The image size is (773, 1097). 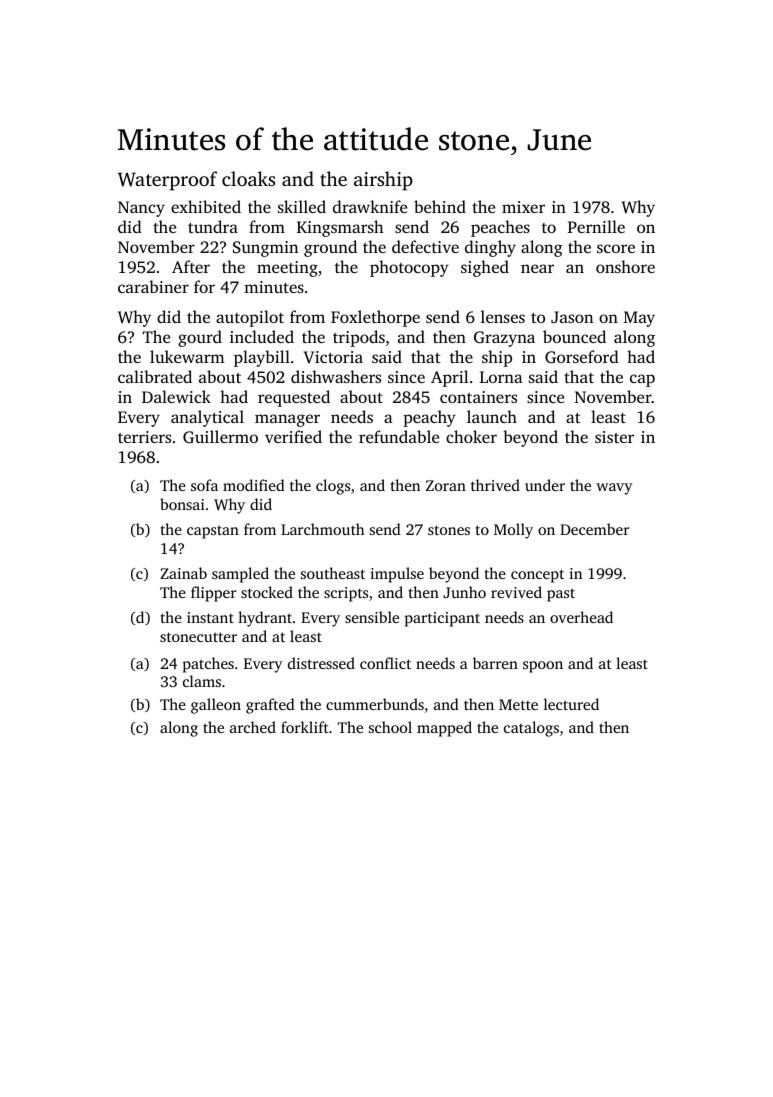 What do you see at coordinates (155, 376) in the screenshot?
I see `calibrated` at bounding box center [155, 376].
